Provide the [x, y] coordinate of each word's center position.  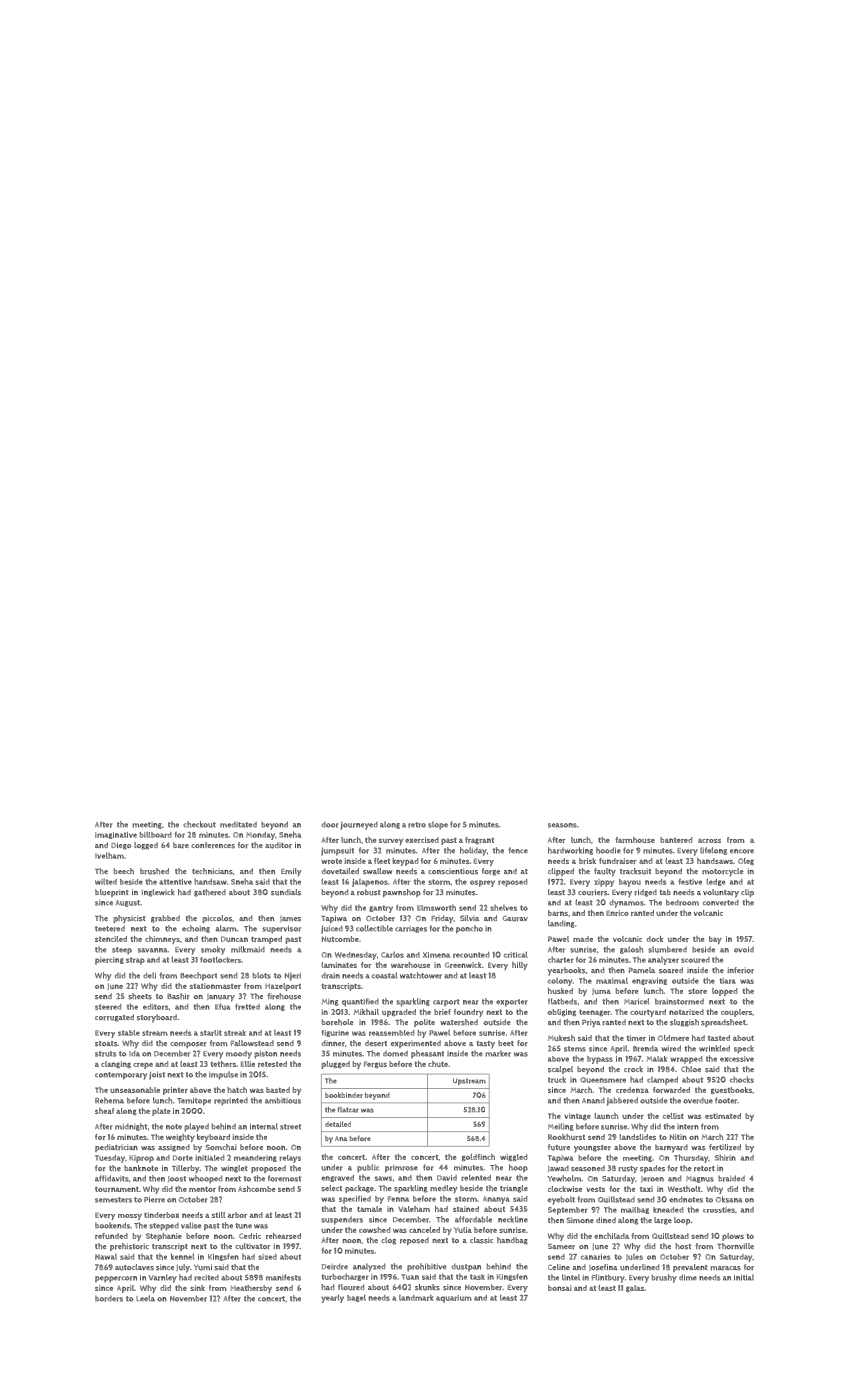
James [290, 919]
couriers [593, 892]
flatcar [348, 1110]
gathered [210, 893]
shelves [503, 908]
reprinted [231, 1102]
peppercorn [116, 1279]
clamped [662, 1081]
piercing [109, 961]
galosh [631, 950]
